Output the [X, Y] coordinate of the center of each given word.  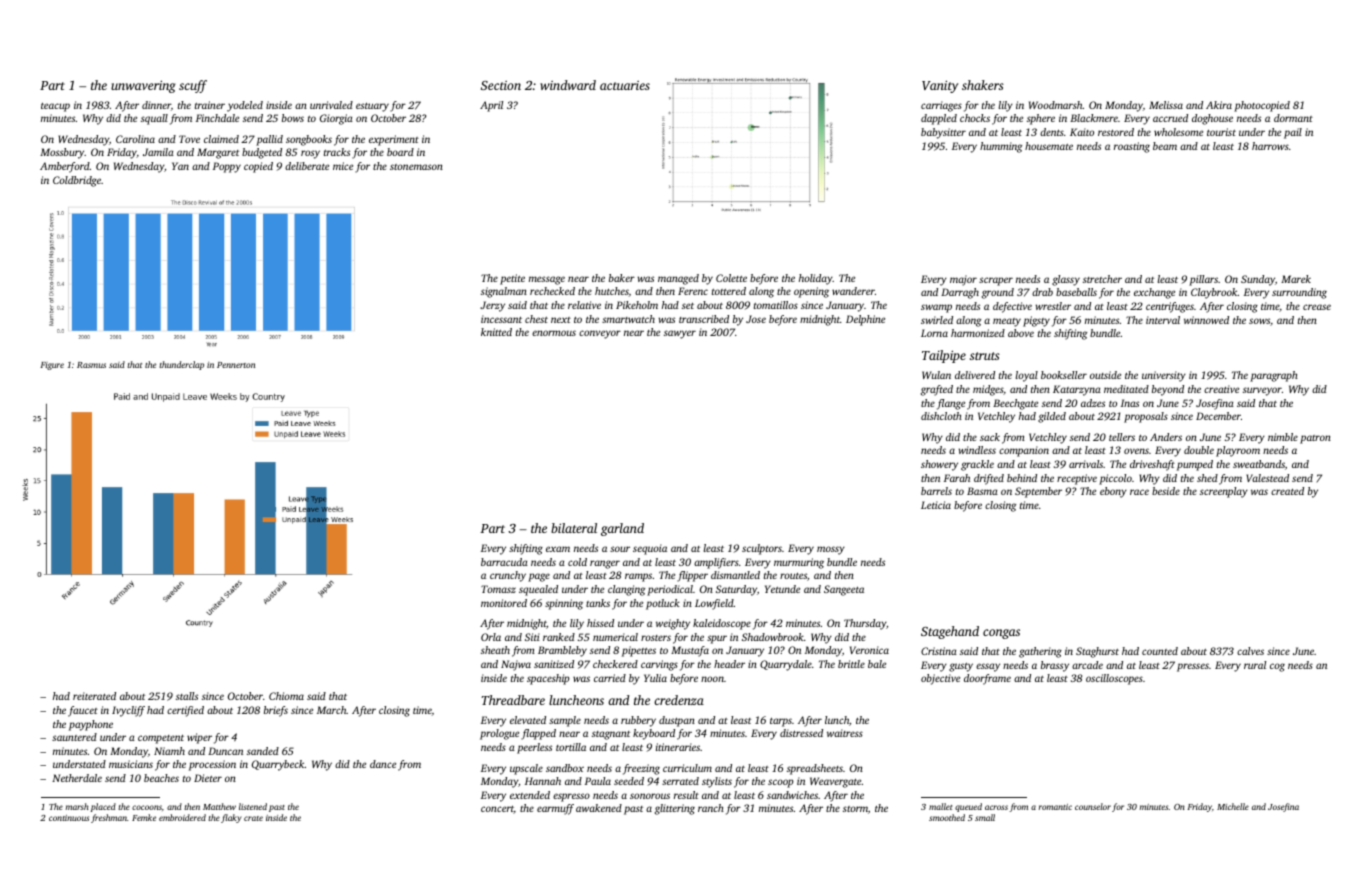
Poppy [227, 167]
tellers [1122, 437]
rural [1255, 665]
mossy [831, 550]
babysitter [943, 133]
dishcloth [941, 416]
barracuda [504, 562]
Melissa [1166, 105]
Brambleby [562, 651]
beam [1165, 146]
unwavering [143, 86]
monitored [504, 603]
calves [1250, 651]
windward [568, 85]
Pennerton [236, 365]
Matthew [219, 806]
